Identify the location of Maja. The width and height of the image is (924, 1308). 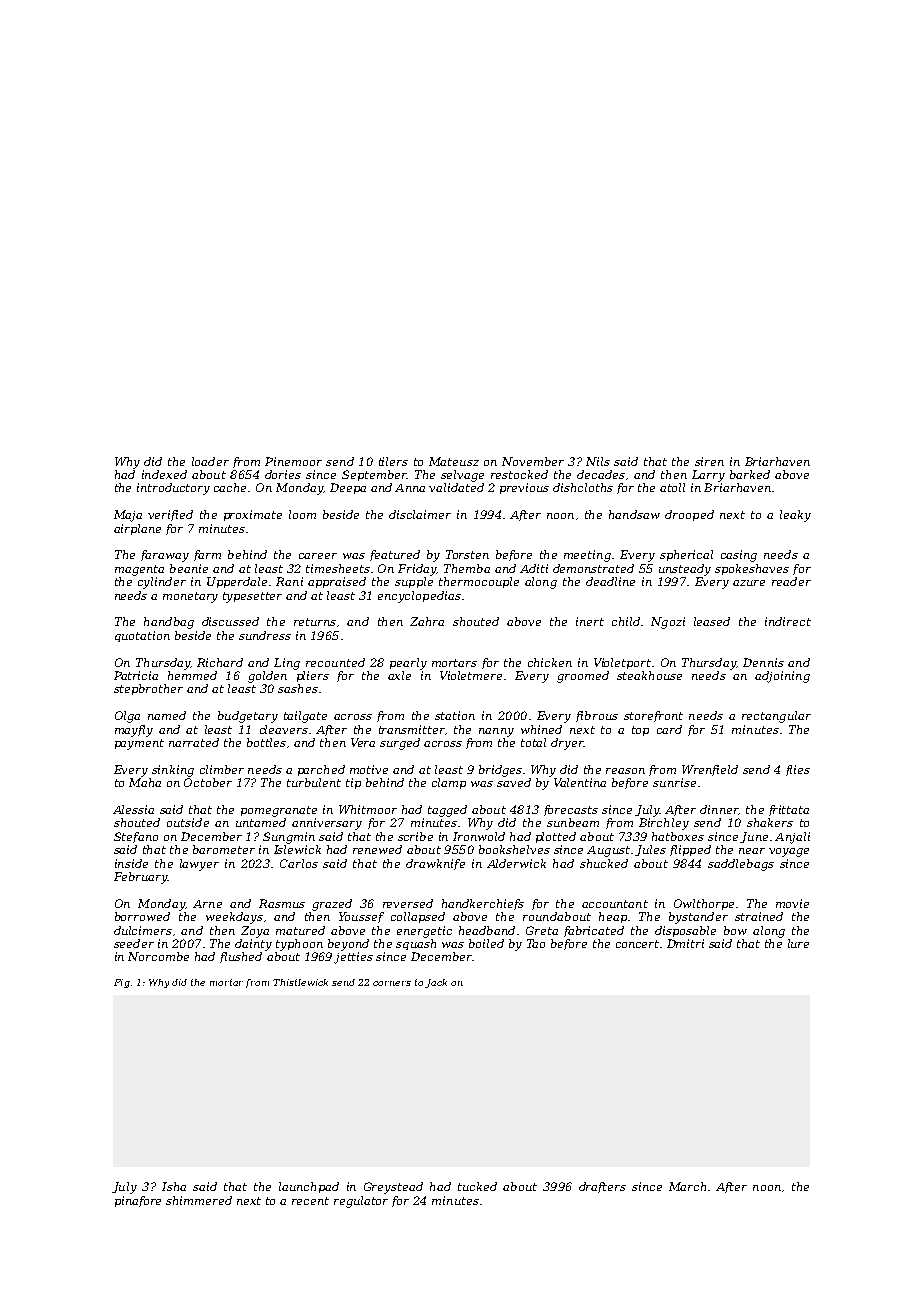
(128, 516).
